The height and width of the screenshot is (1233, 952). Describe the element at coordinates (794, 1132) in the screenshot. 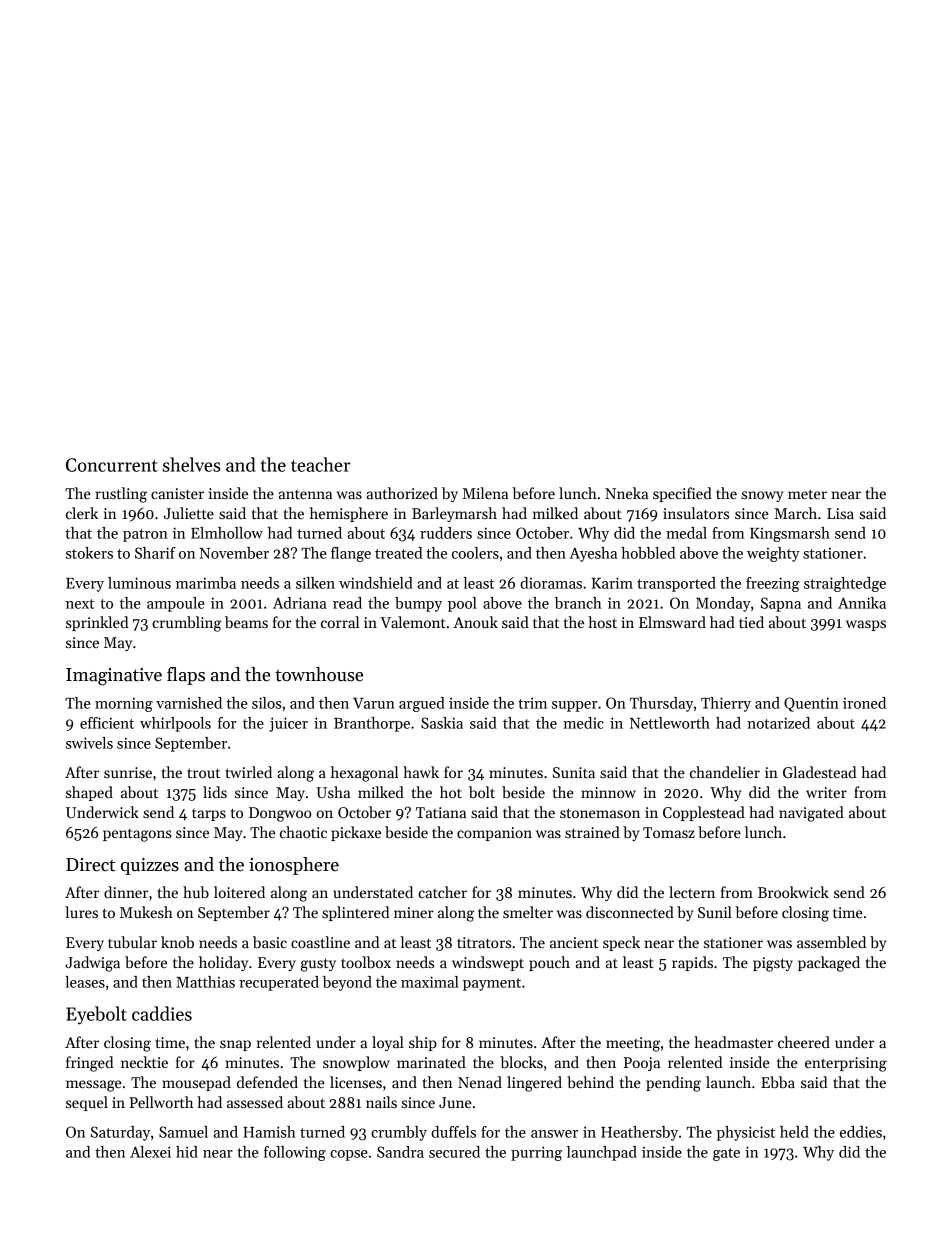

I see `held` at that location.
